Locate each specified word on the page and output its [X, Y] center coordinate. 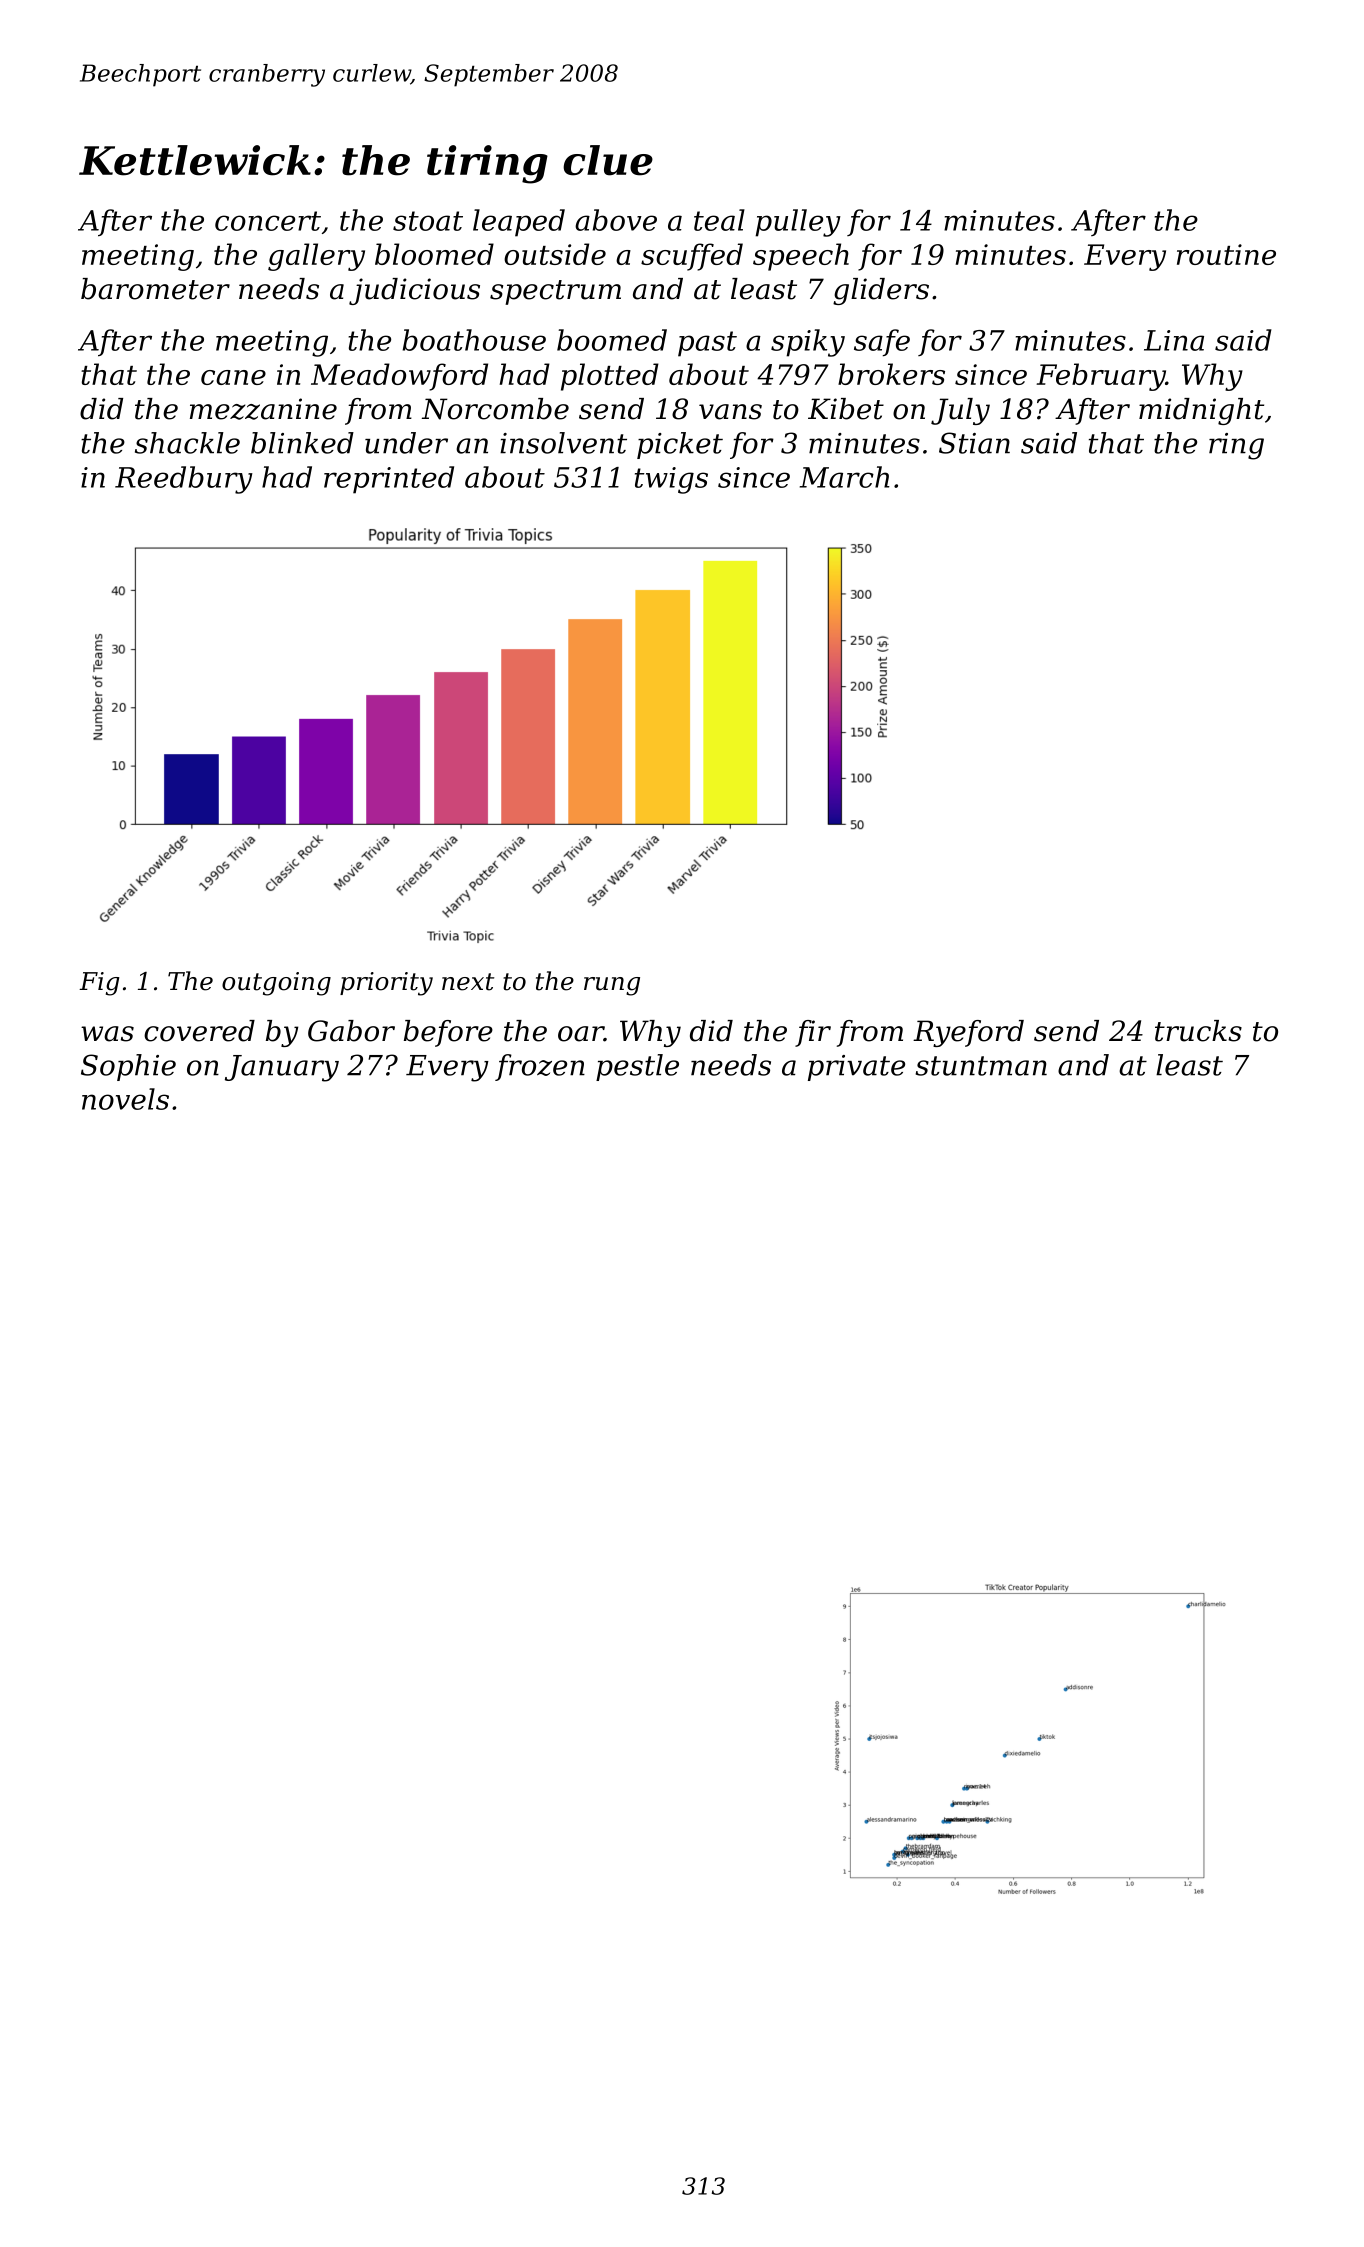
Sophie [128, 1067]
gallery [316, 257]
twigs [671, 480]
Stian [974, 443]
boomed [612, 340]
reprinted [389, 480]
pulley [798, 223]
